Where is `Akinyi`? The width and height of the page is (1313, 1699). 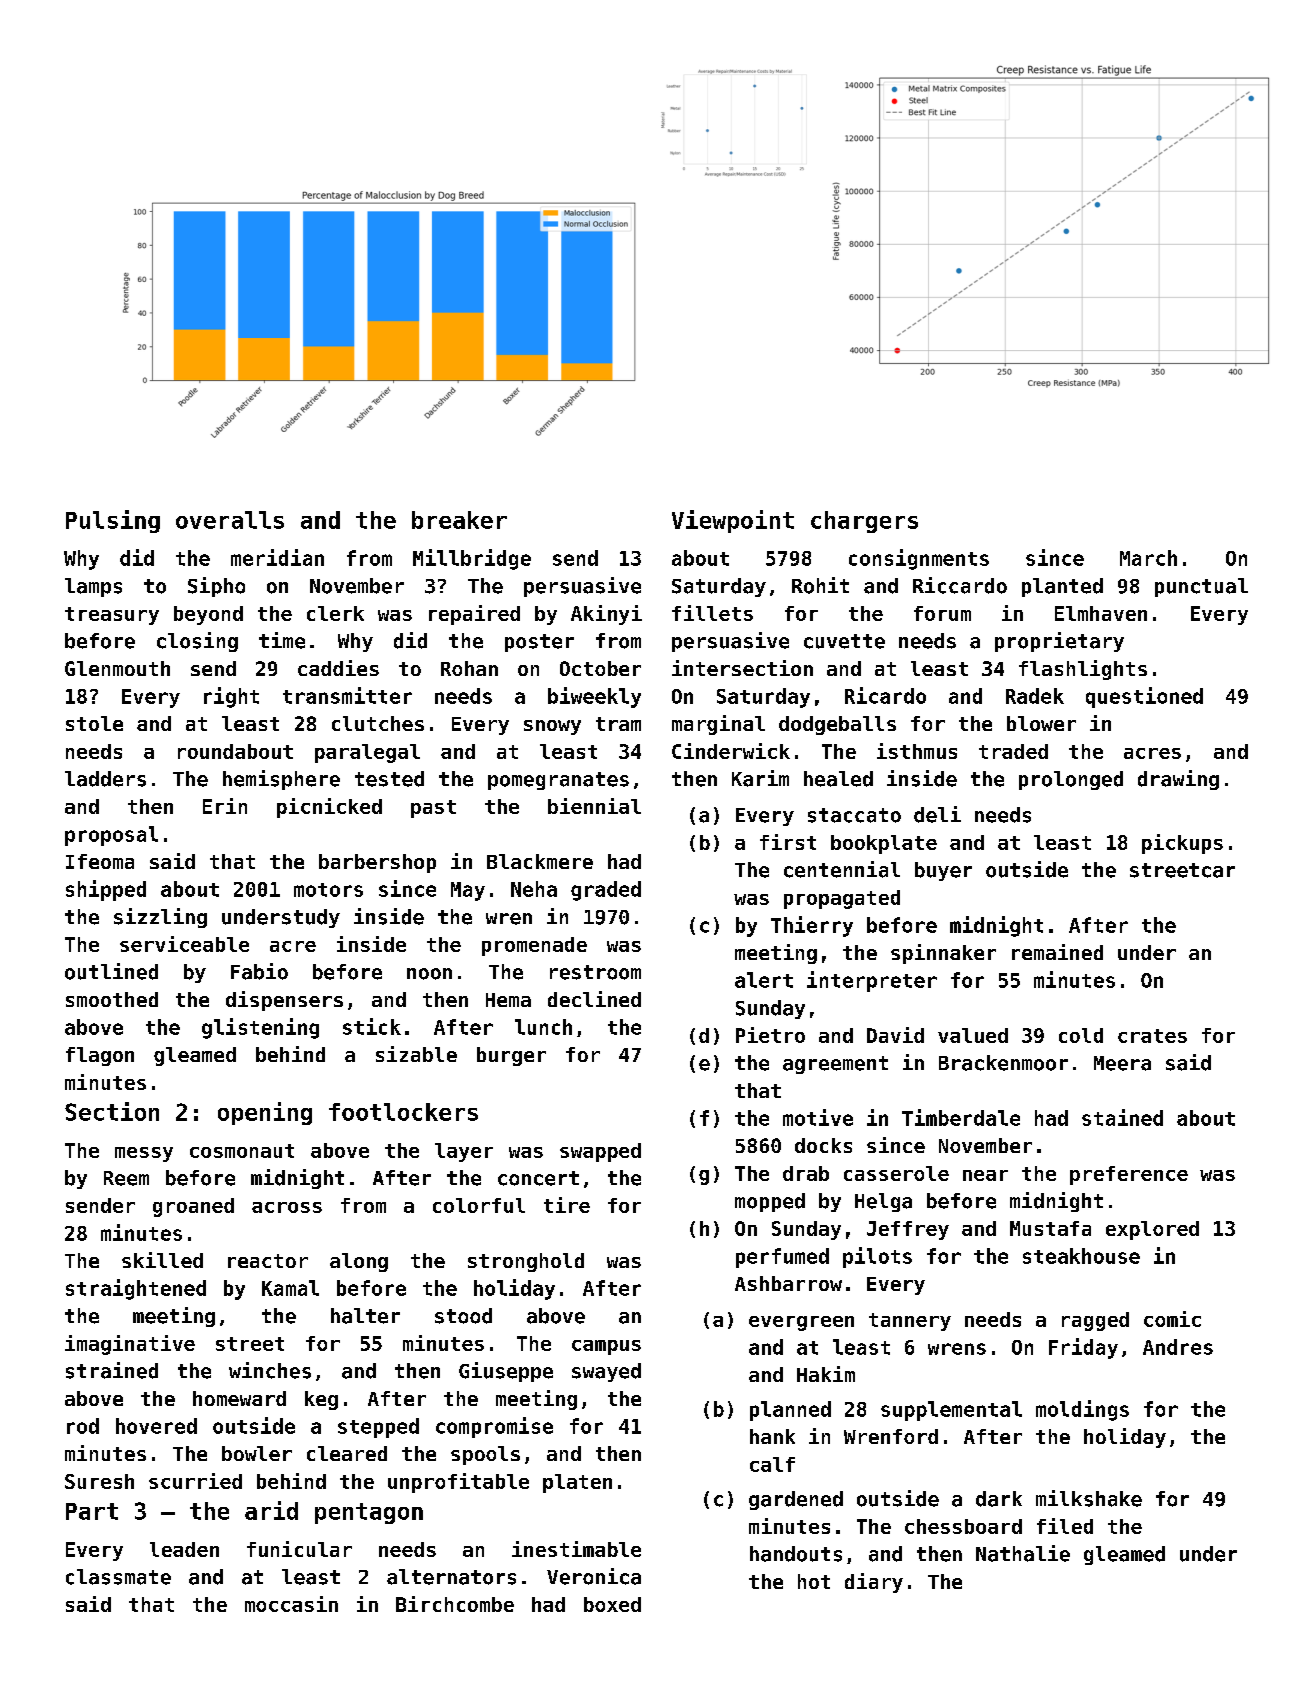
Akinyi is located at coordinates (606, 615).
